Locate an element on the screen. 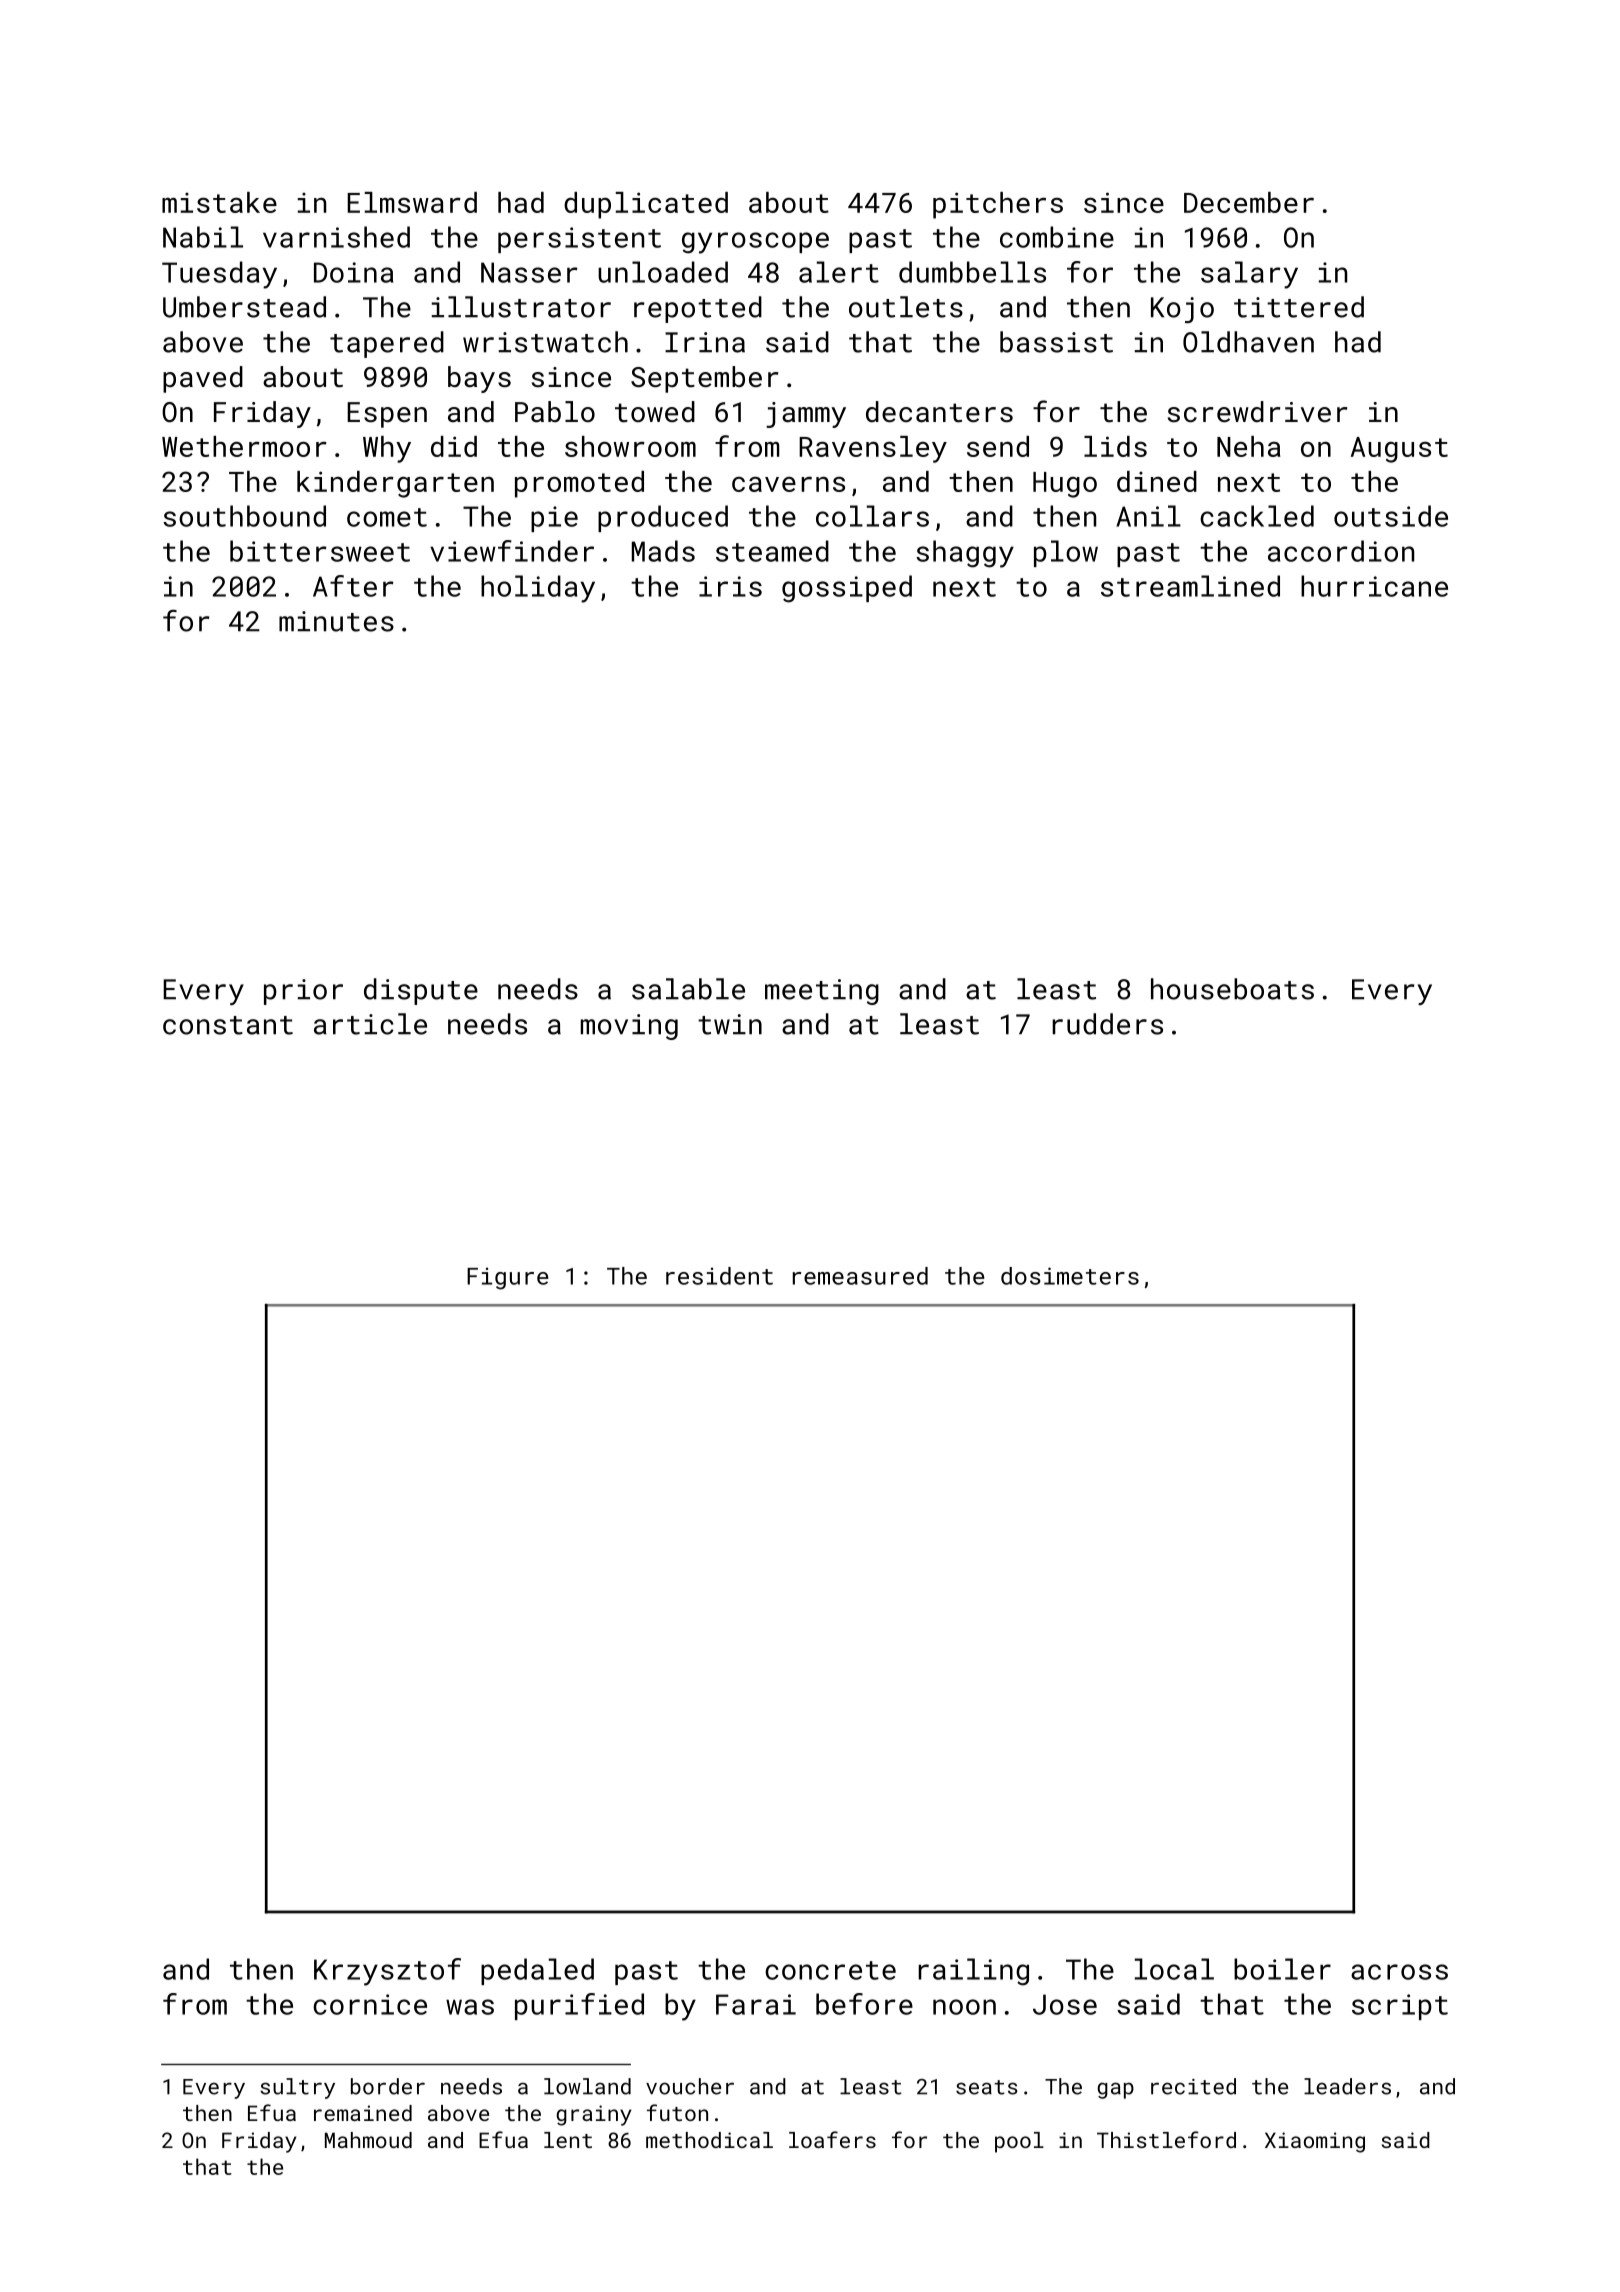  remeasured is located at coordinates (860, 1276).
